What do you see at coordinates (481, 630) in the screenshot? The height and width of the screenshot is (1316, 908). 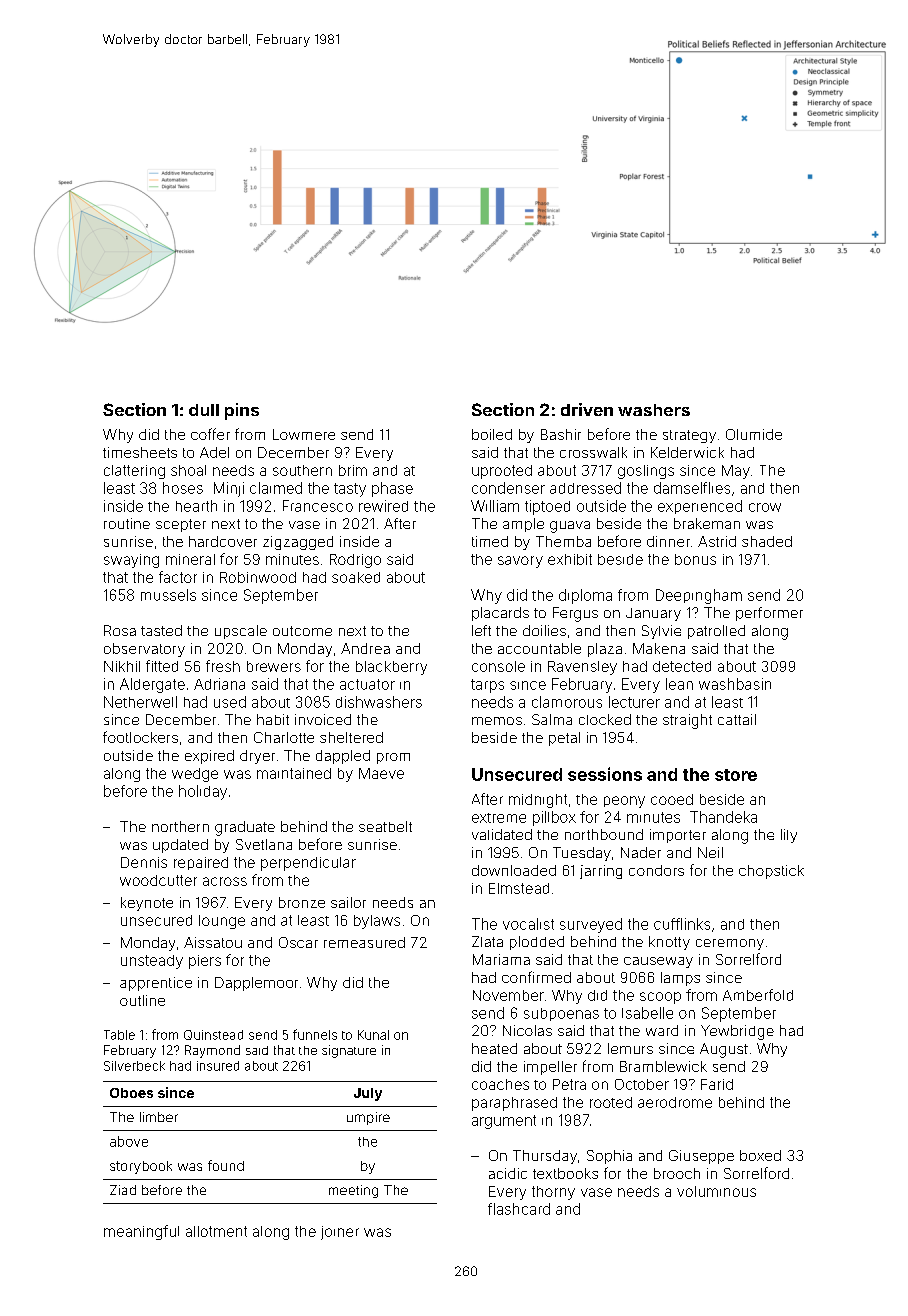 I see `left` at bounding box center [481, 630].
